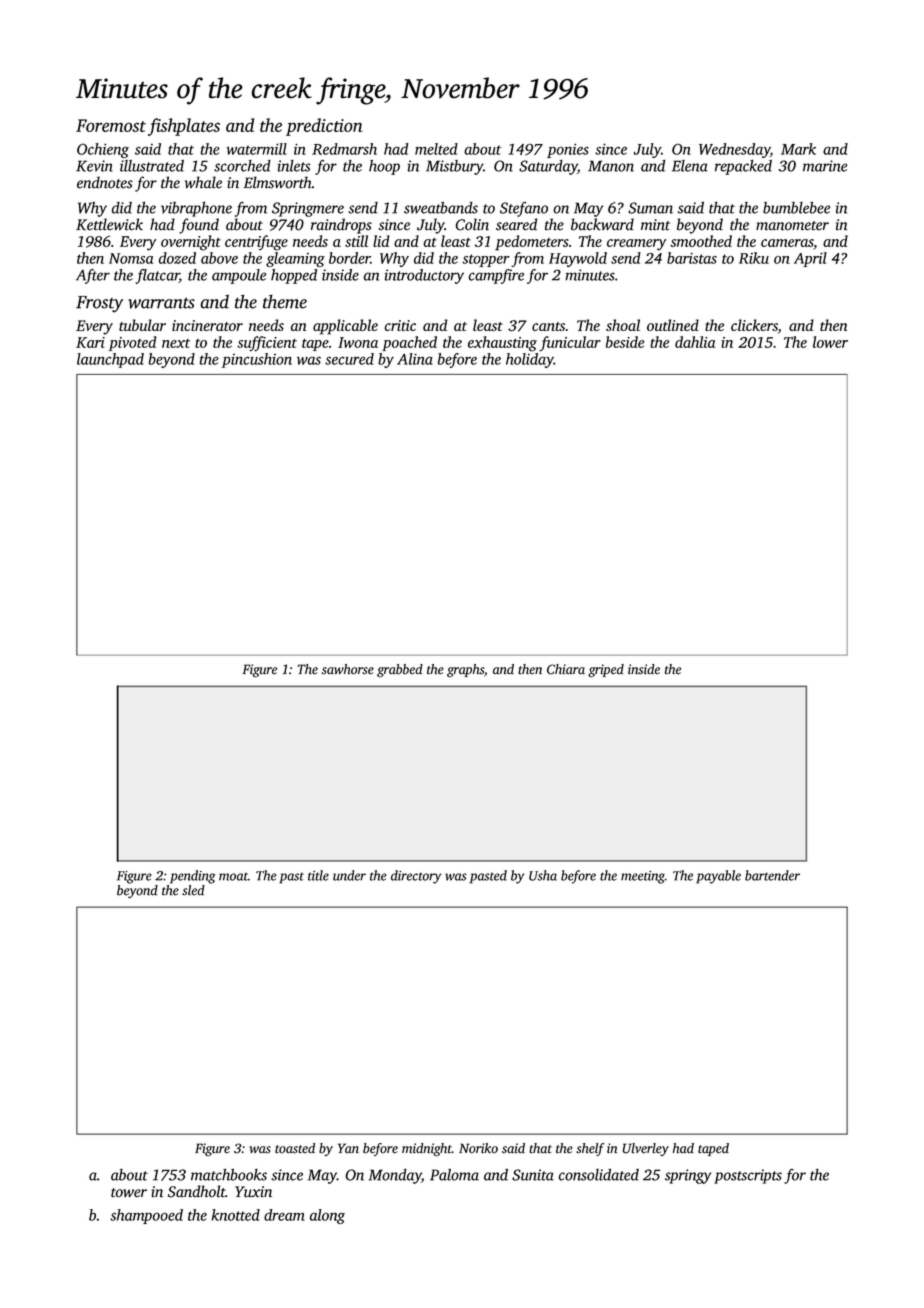  I want to click on griped, so click(606, 671).
